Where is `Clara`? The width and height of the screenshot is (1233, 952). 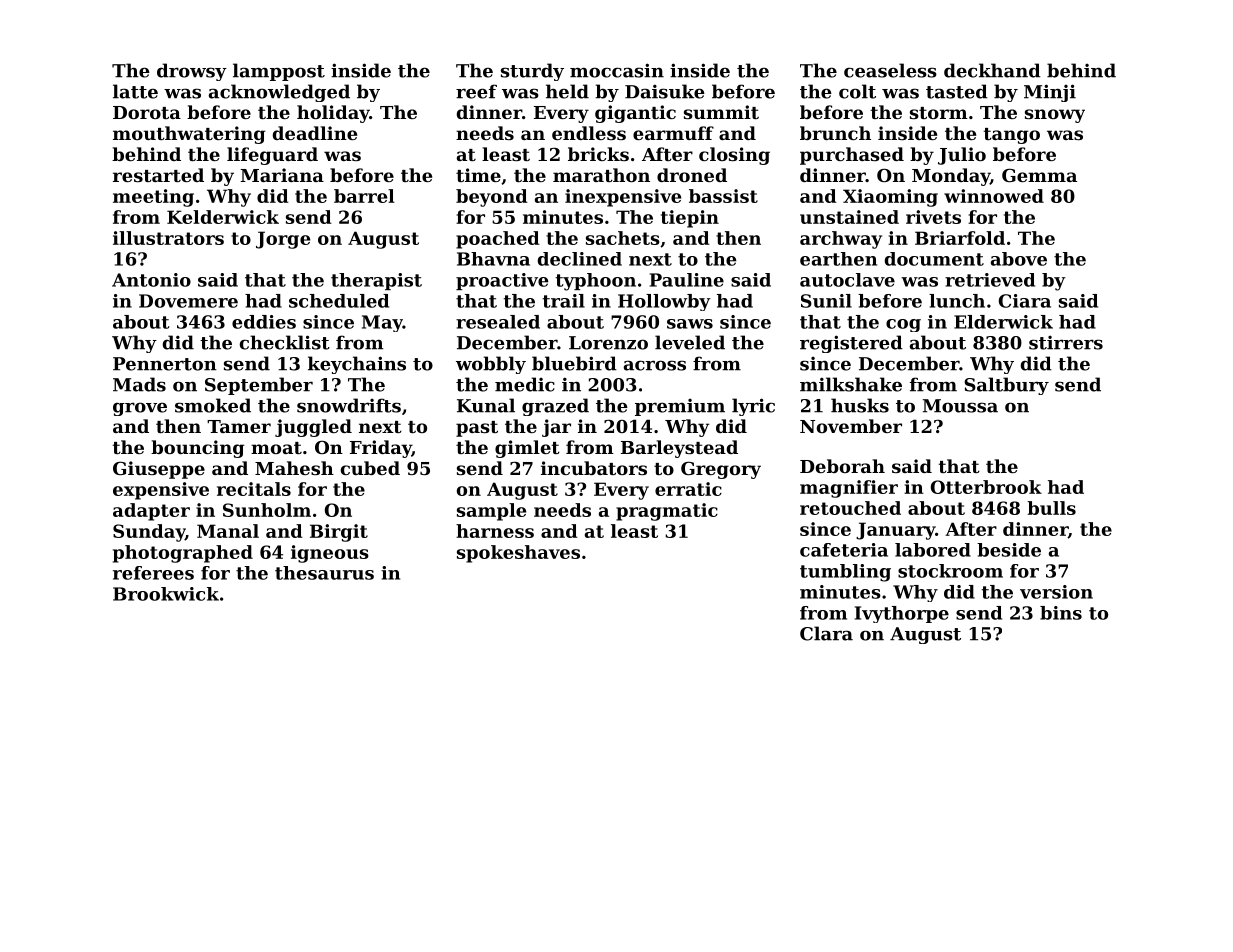
Clara is located at coordinates (826, 633).
